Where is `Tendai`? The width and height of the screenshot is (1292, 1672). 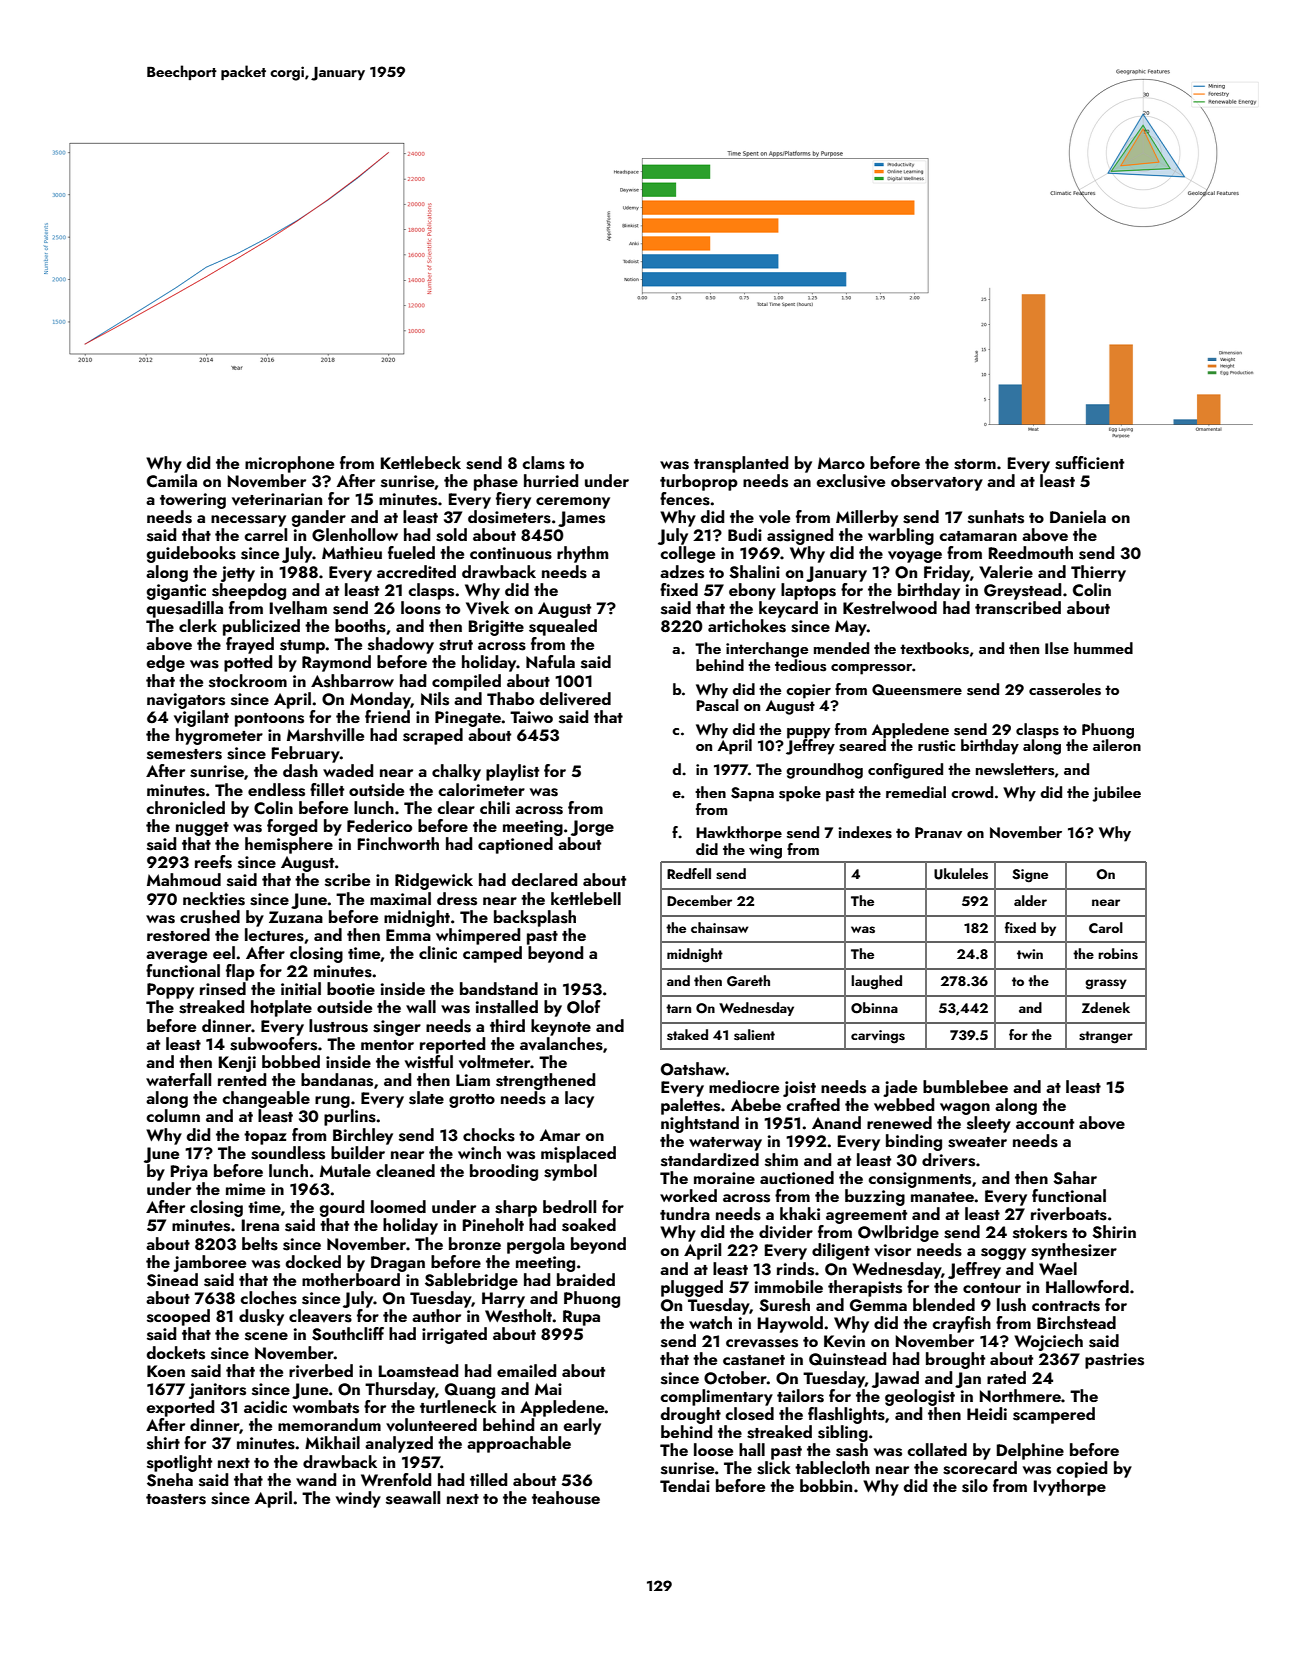
Tendai is located at coordinates (685, 1485).
